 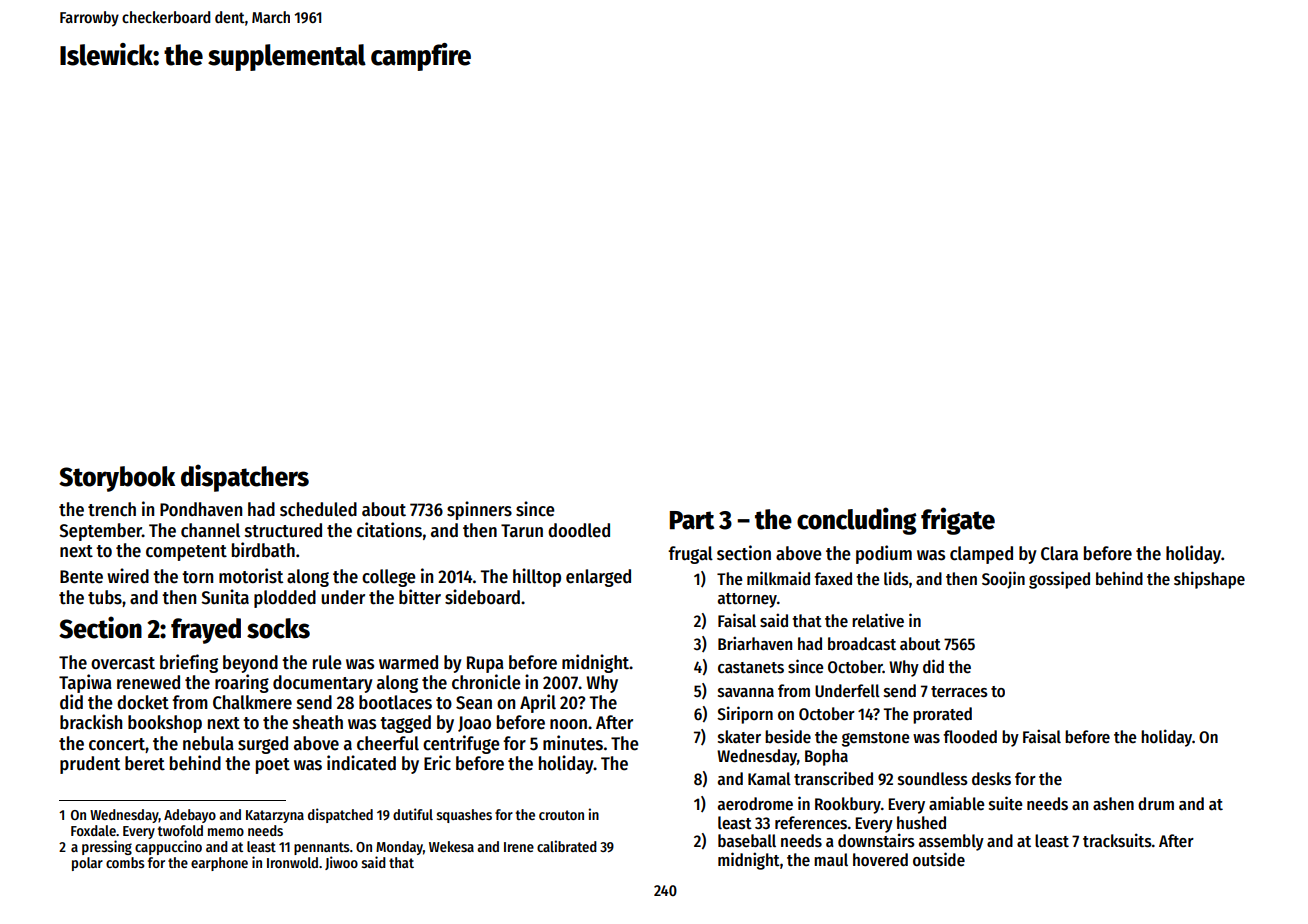 What do you see at coordinates (857, 521) in the document?
I see `concluding` at bounding box center [857, 521].
